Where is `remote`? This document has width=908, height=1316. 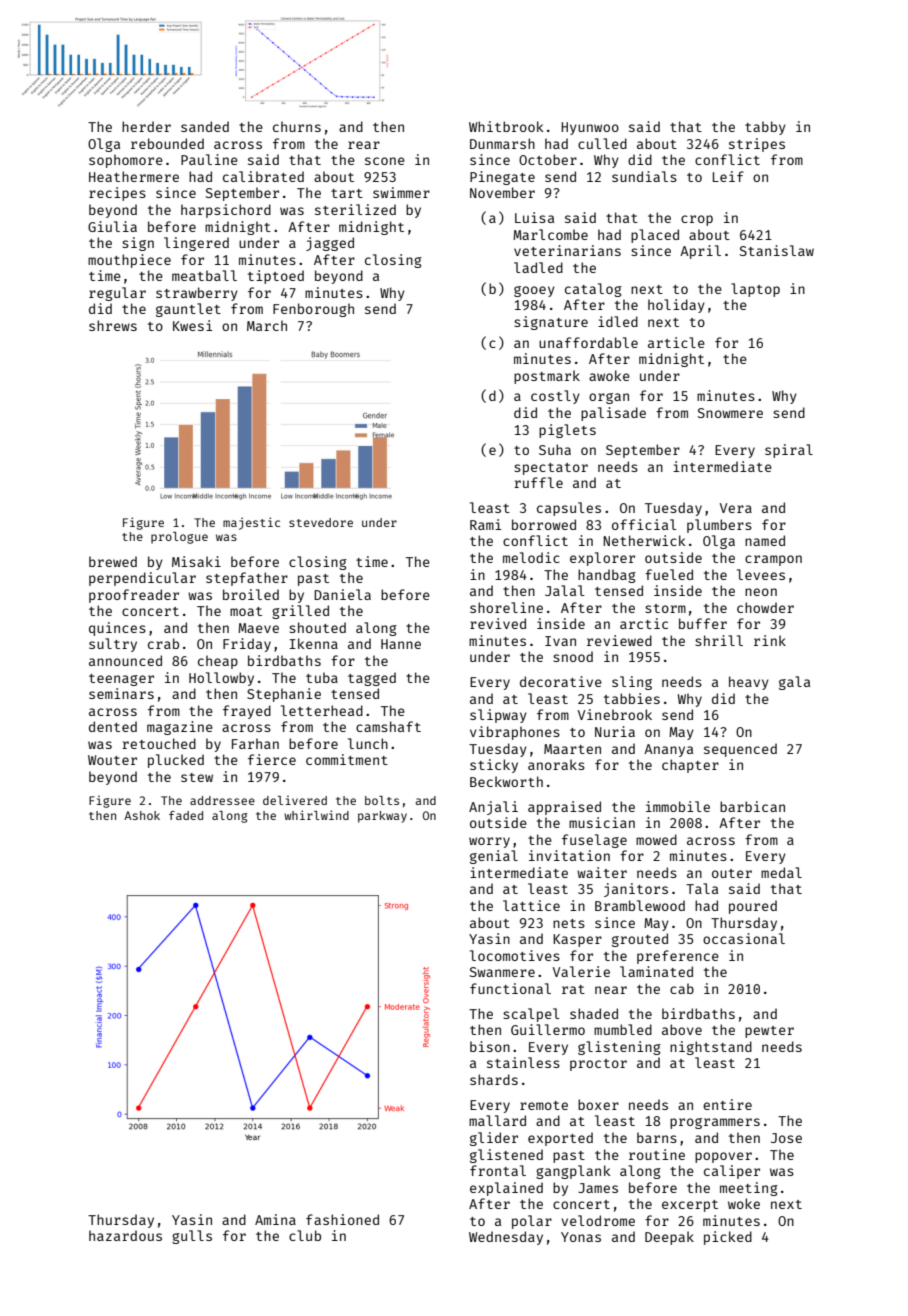 remote is located at coordinates (544, 1105).
